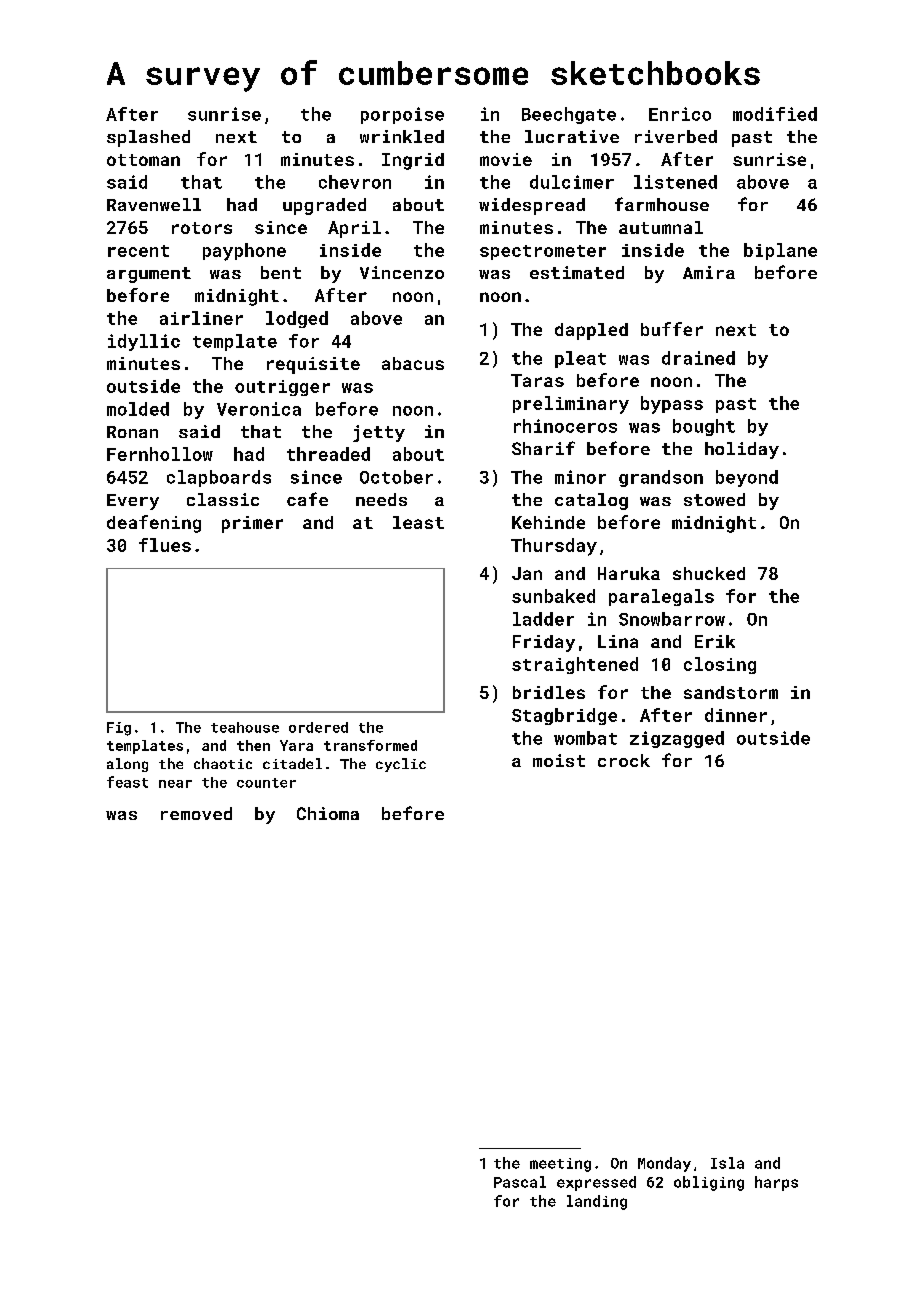  I want to click on splashed, so click(148, 138).
